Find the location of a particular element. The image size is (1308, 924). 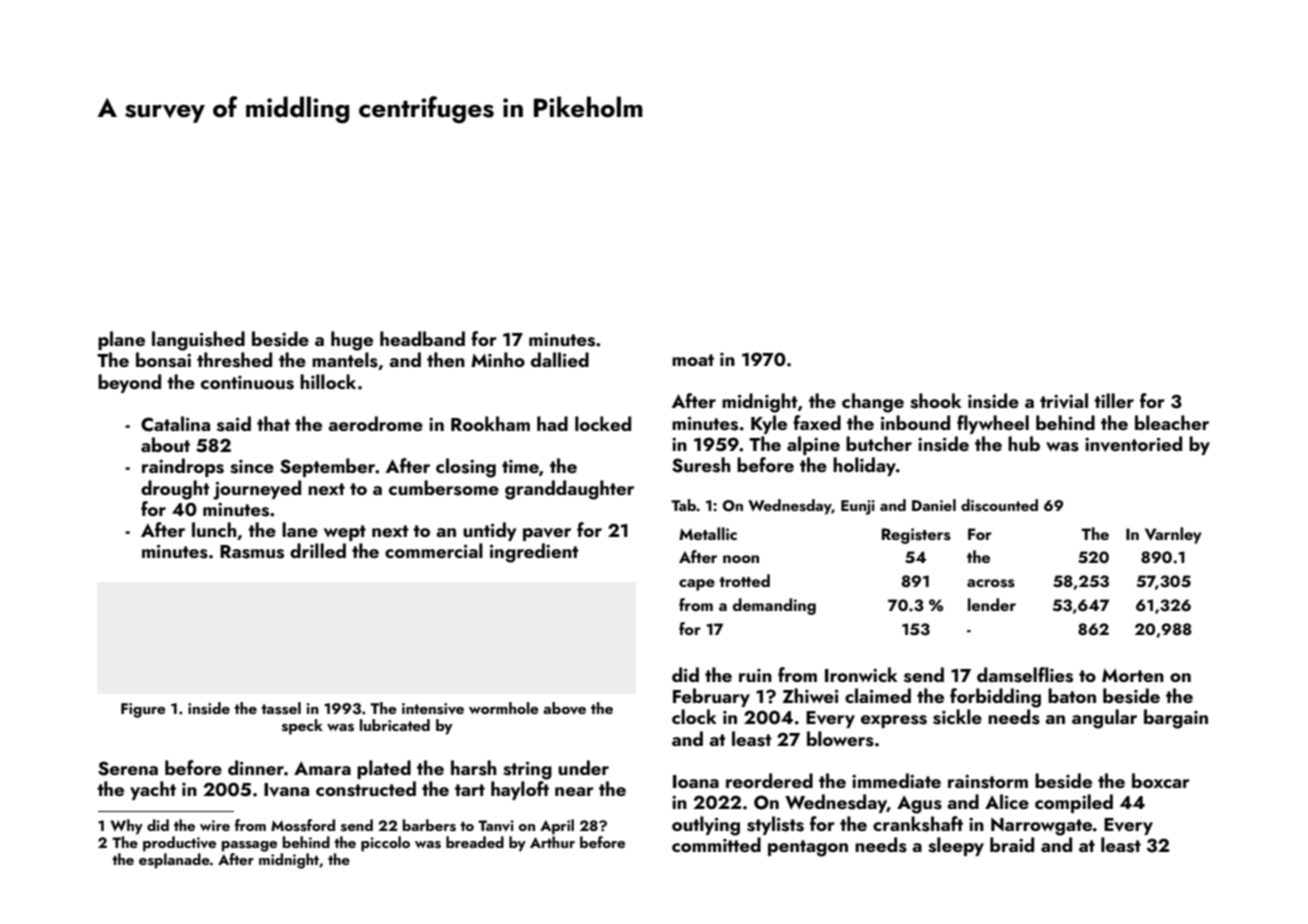

languished is located at coordinates (198, 341).
